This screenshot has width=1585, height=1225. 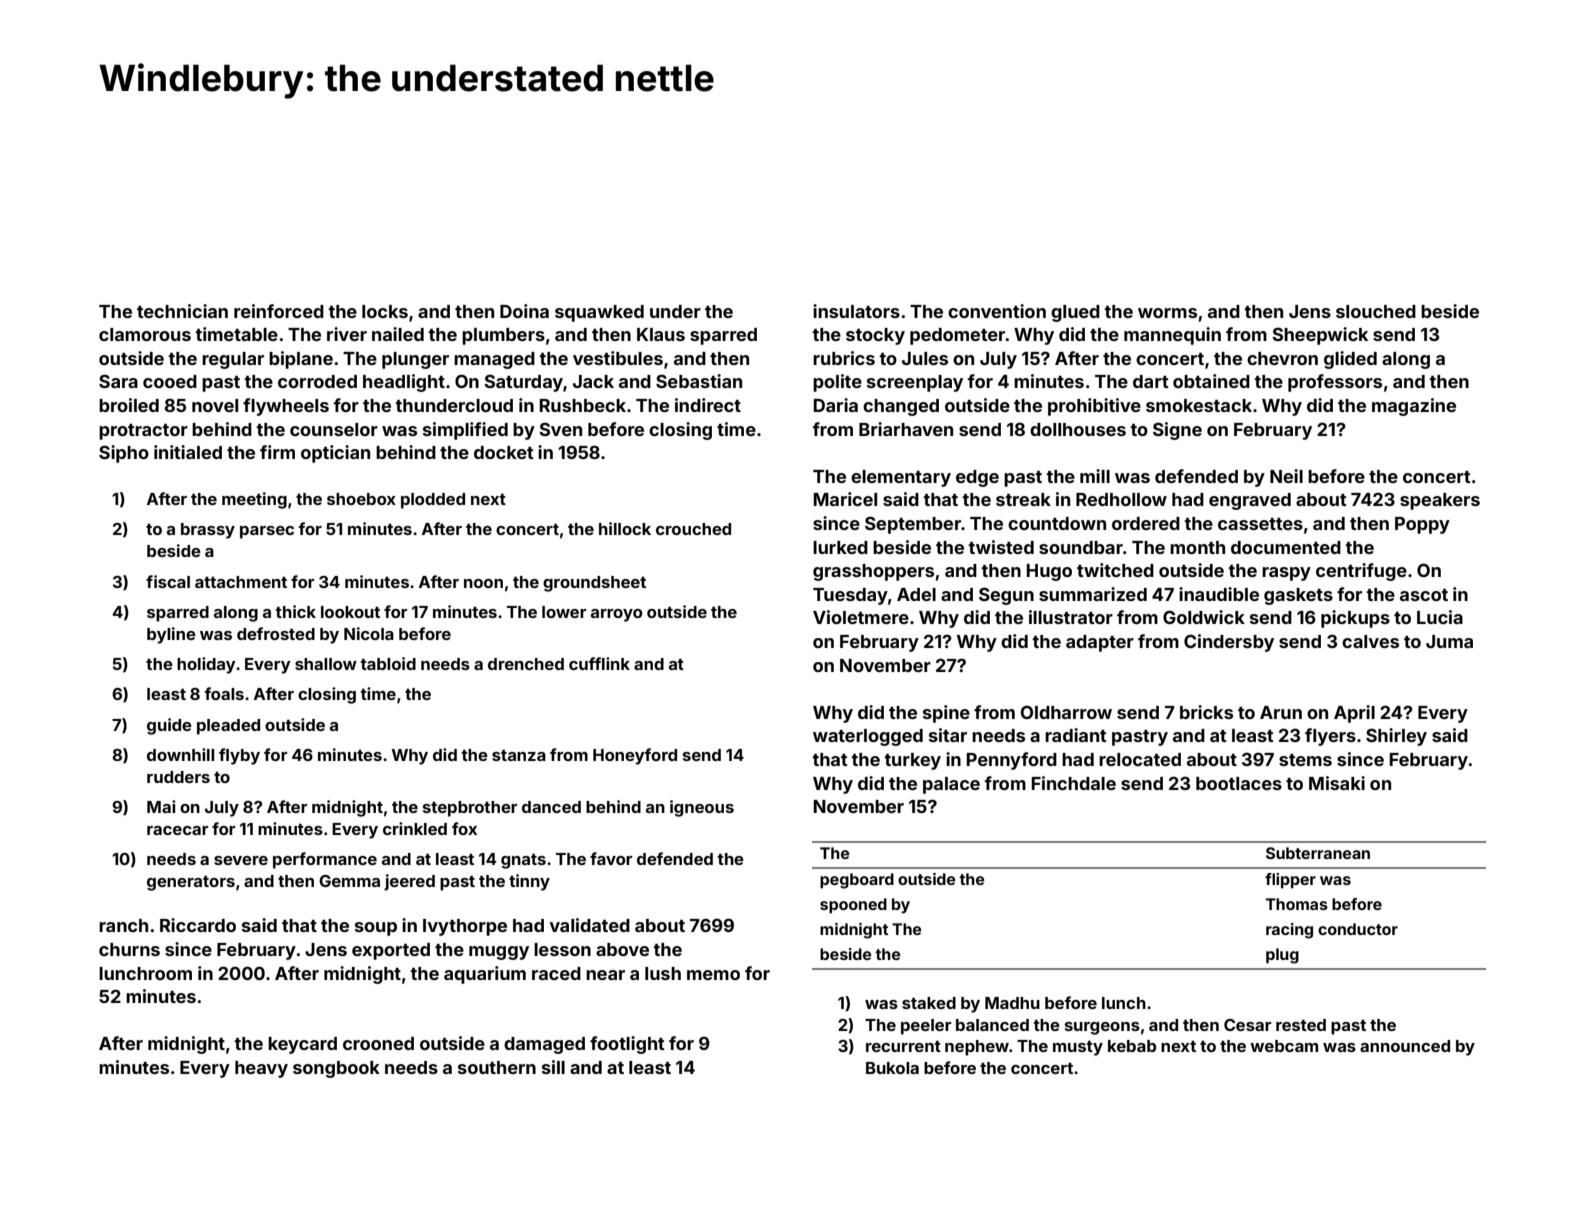 I want to click on convention, so click(x=997, y=311).
